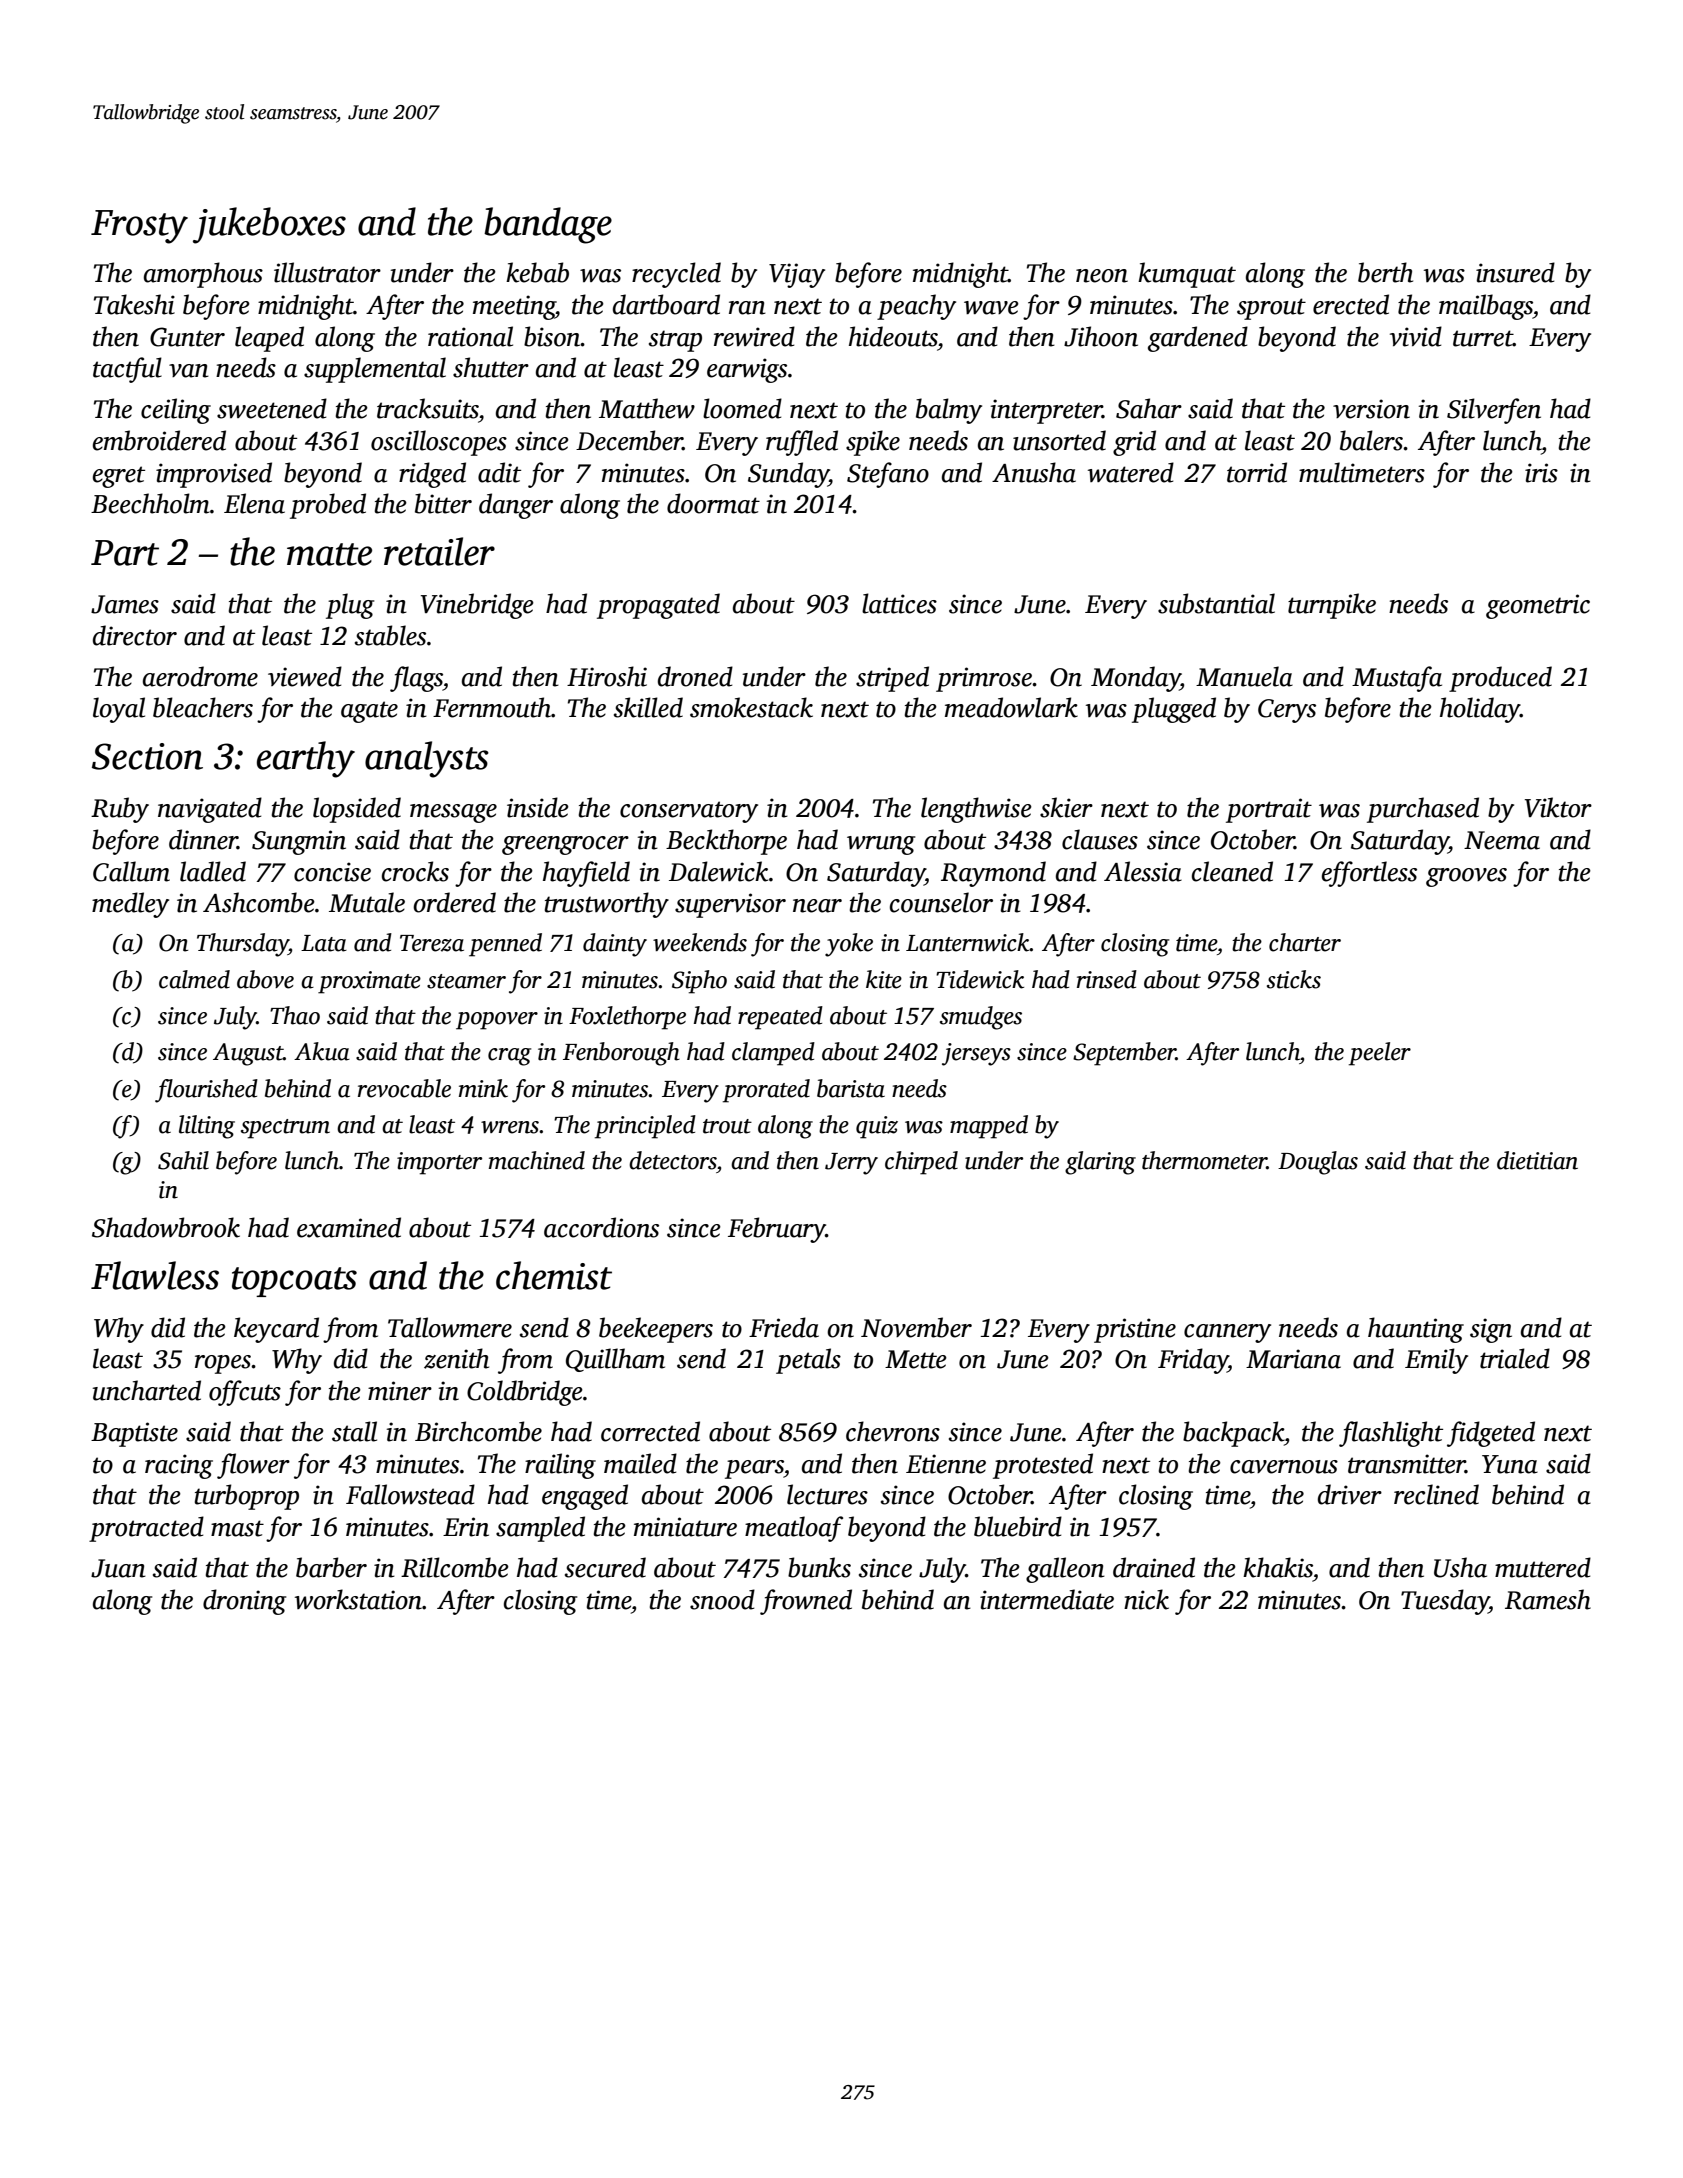  I want to click on transmitter, so click(1406, 1464).
